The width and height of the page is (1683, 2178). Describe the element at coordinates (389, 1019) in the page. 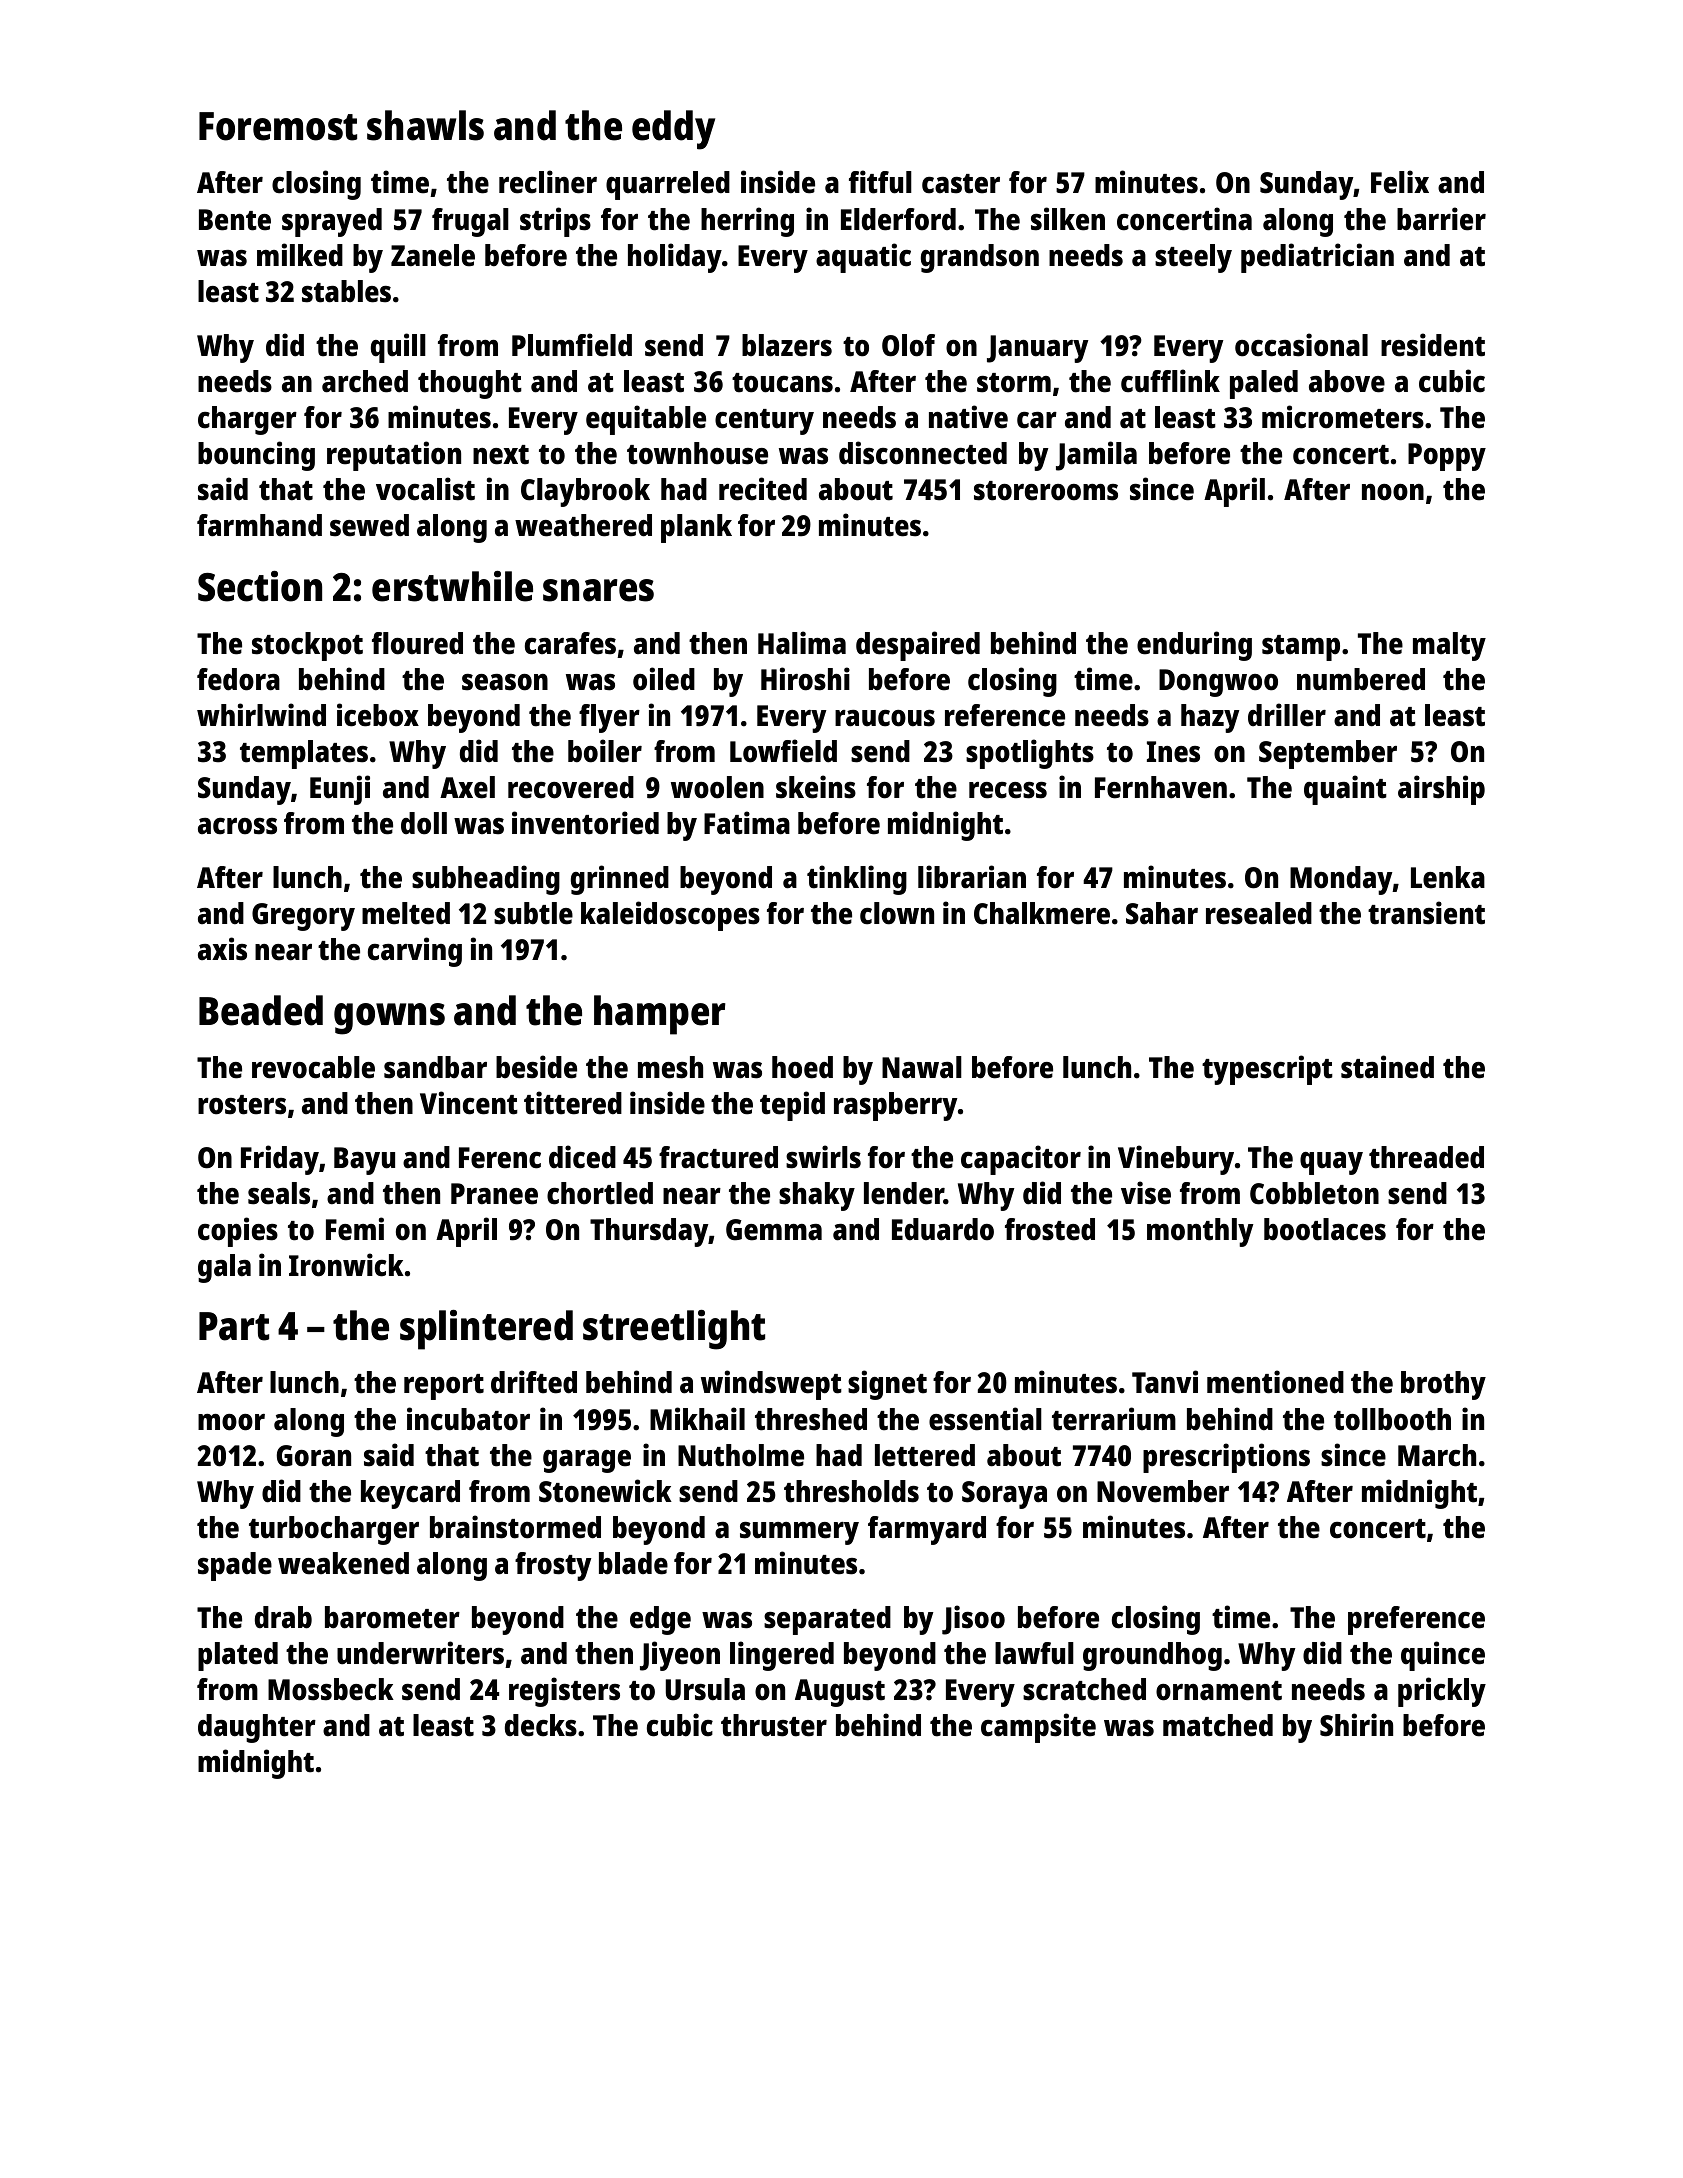

I see `gowns` at that location.
